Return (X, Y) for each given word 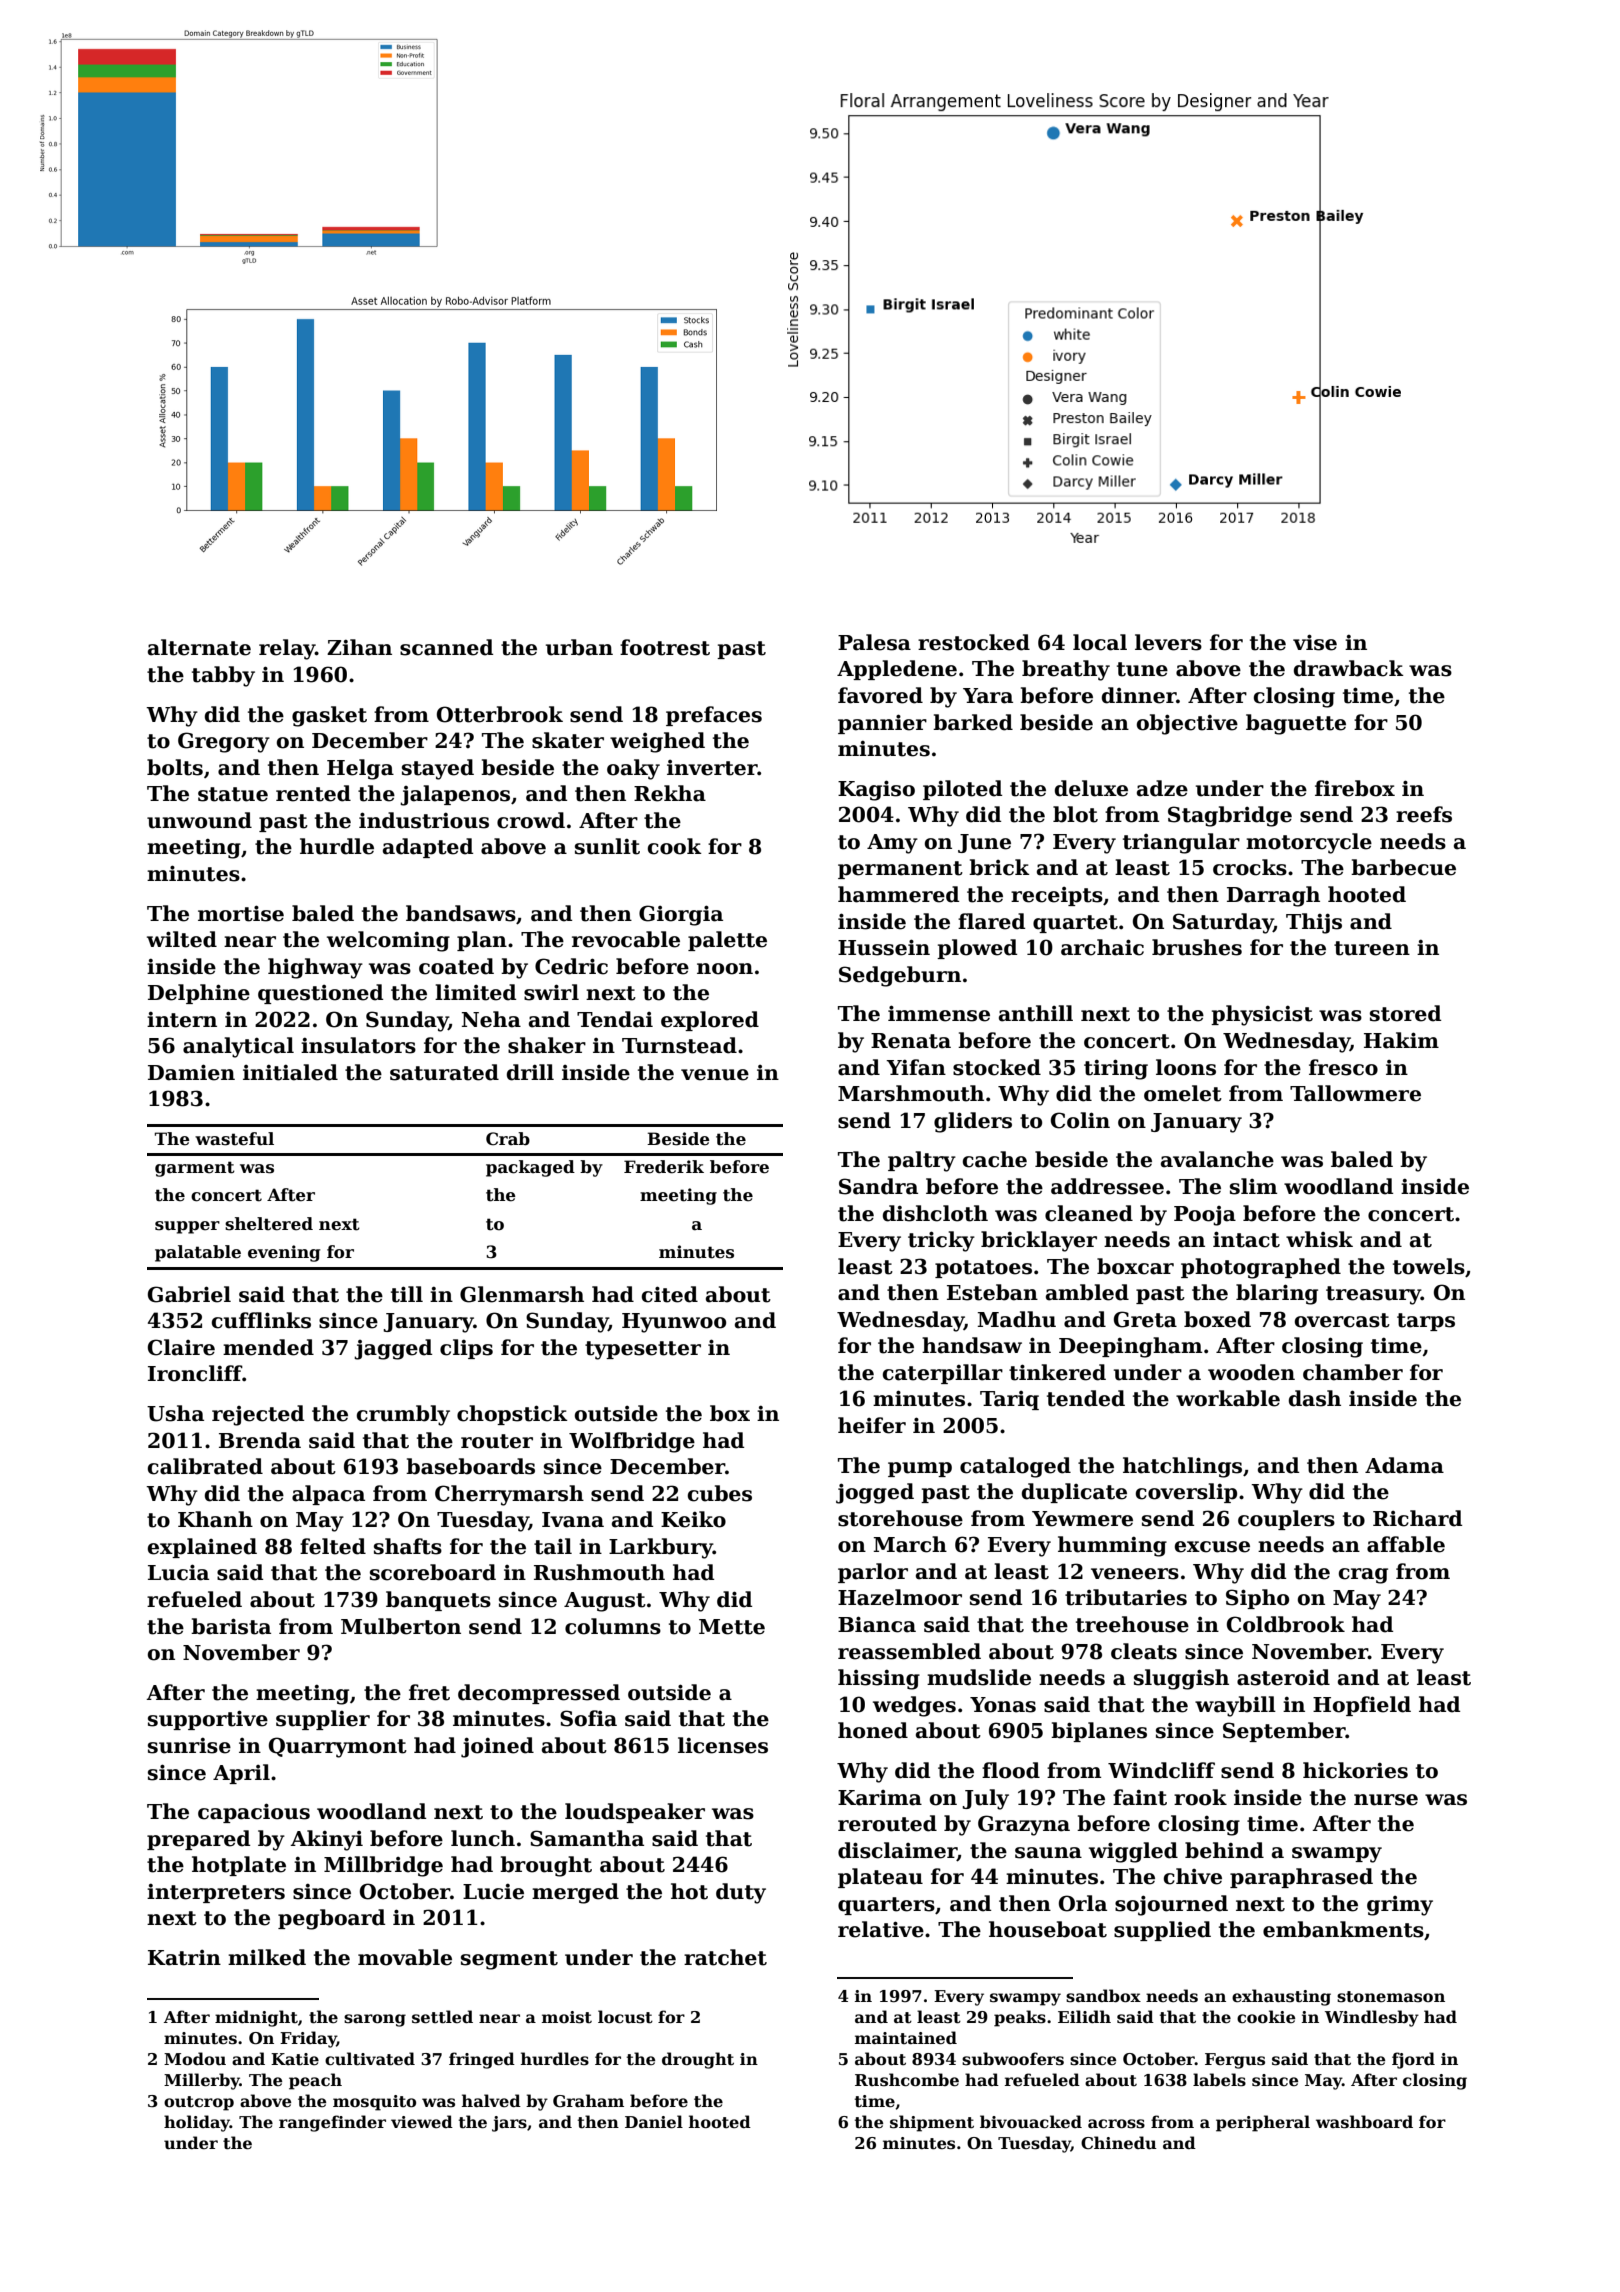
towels (1429, 1266)
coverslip (1186, 1493)
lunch (483, 1838)
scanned (446, 647)
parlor (873, 1573)
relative (881, 1929)
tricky (941, 1241)
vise (1315, 642)
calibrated (205, 1466)
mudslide (979, 1677)
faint (1140, 1797)
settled (442, 2017)
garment (195, 1169)
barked (973, 722)
